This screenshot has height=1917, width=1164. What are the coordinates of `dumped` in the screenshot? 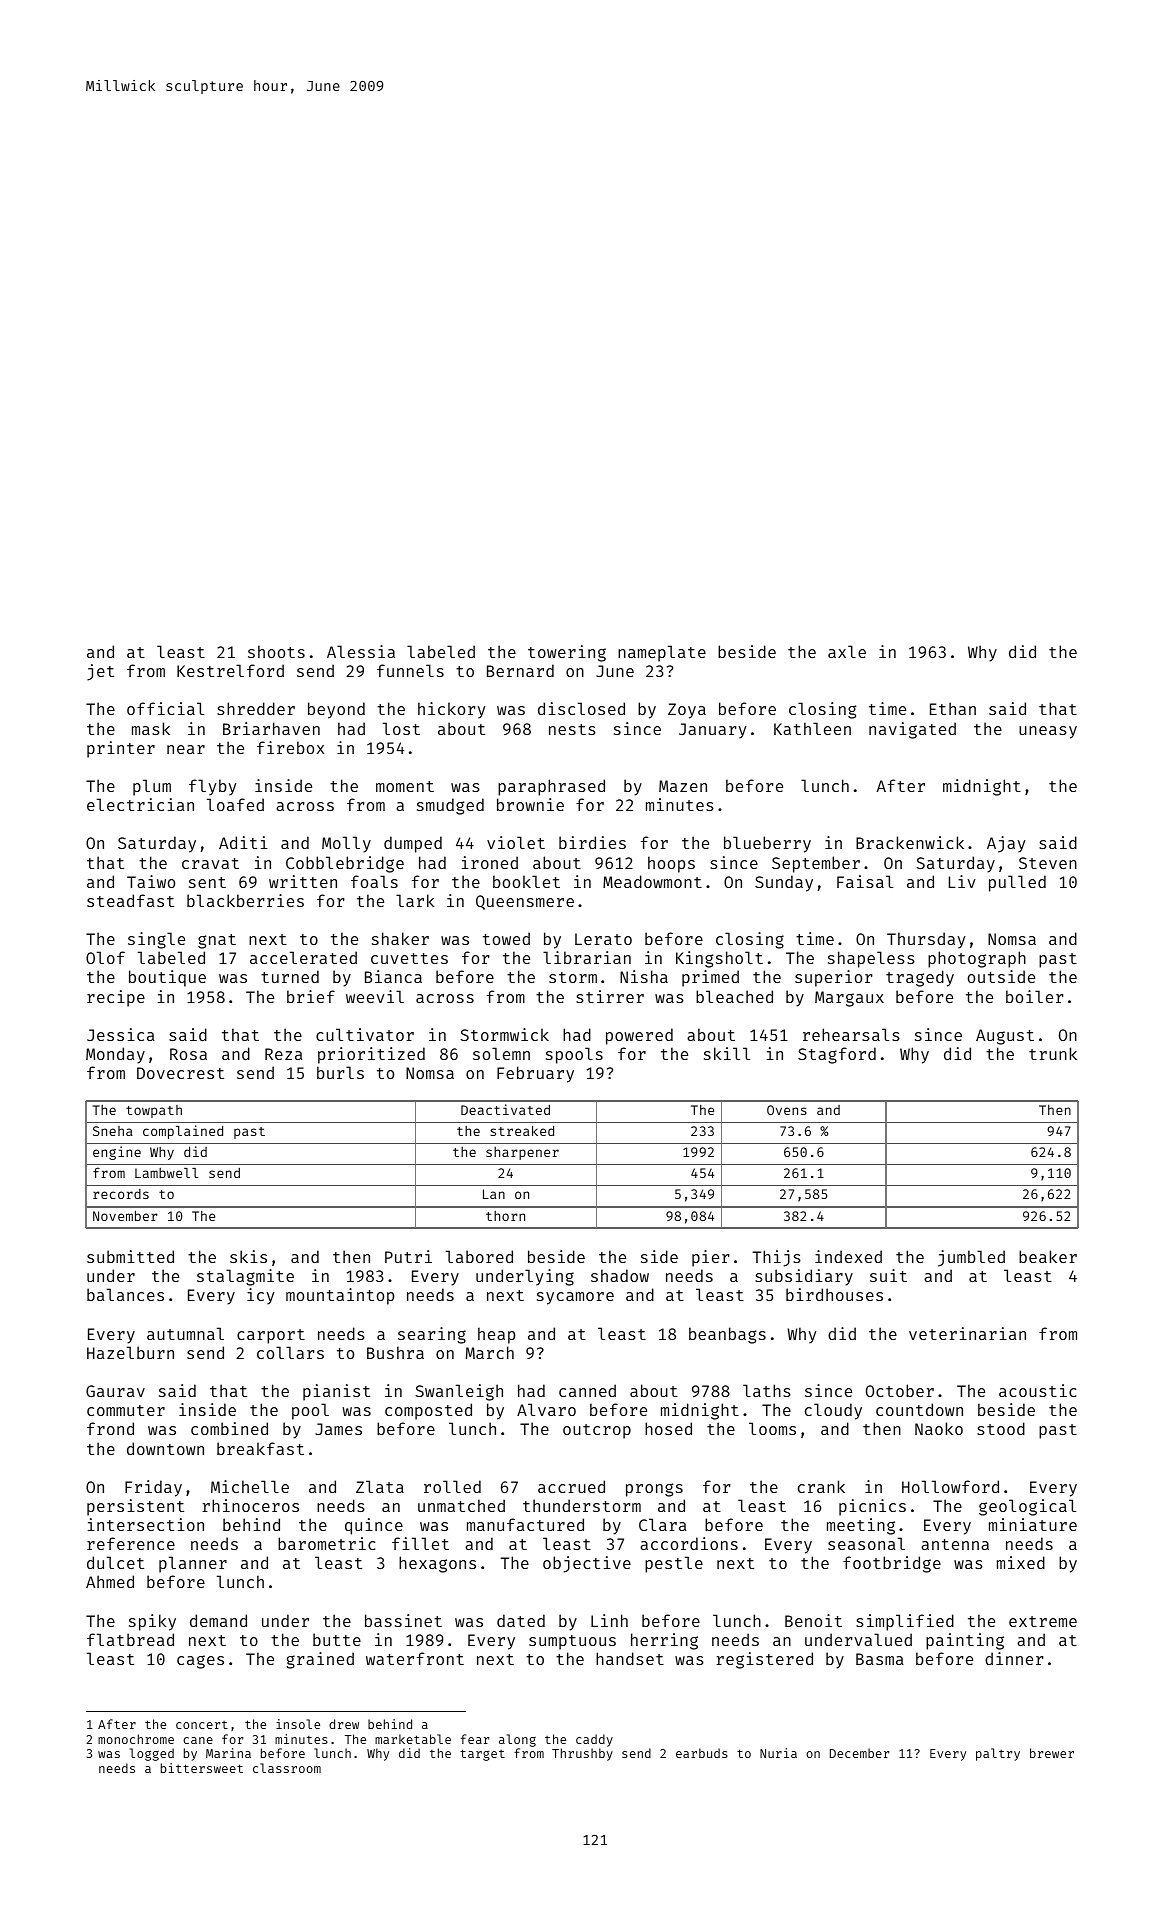 It's located at (413, 844).
